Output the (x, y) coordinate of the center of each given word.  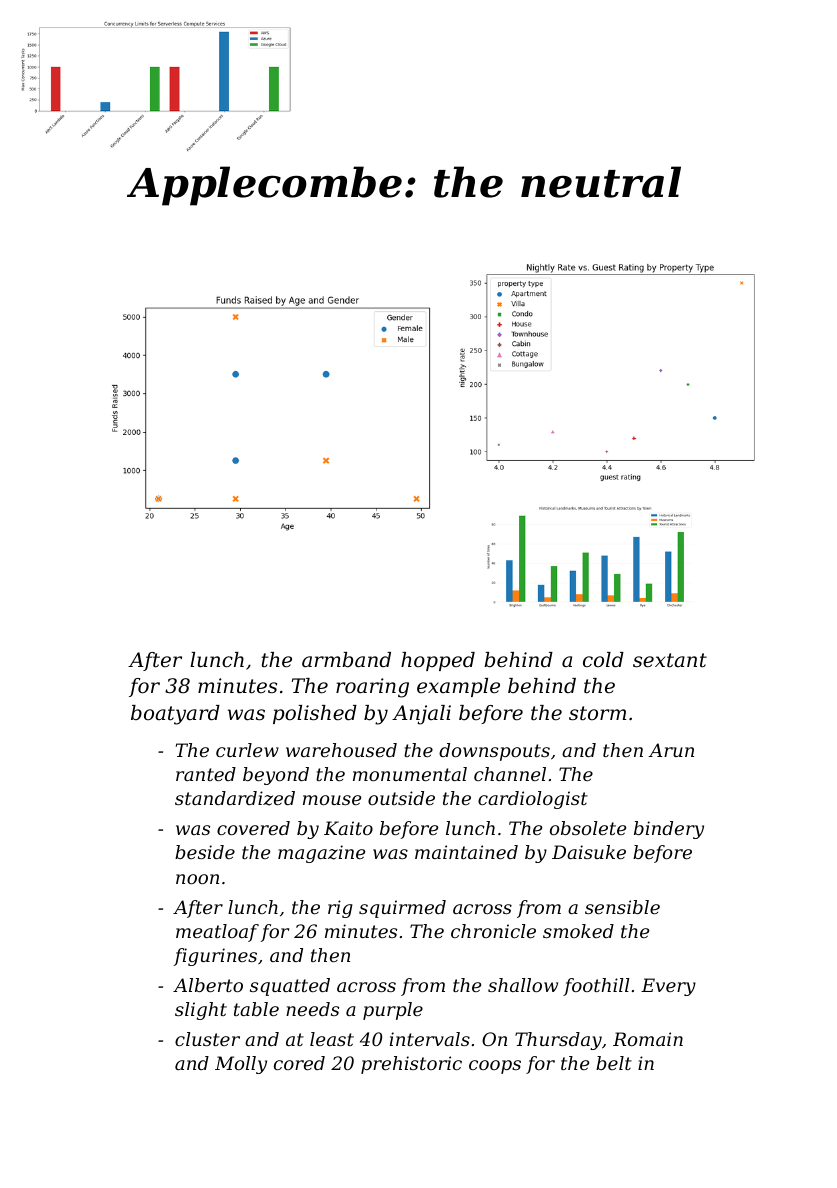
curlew (247, 750)
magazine (321, 854)
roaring (372, 688)
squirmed (402, 909)
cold (603, 660)
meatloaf (217, 933)
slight (201, 1011)
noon (197, 879)
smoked (578, 931)
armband (346, 660)
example (458, 687)
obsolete (588, 828)
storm (597, 713)
